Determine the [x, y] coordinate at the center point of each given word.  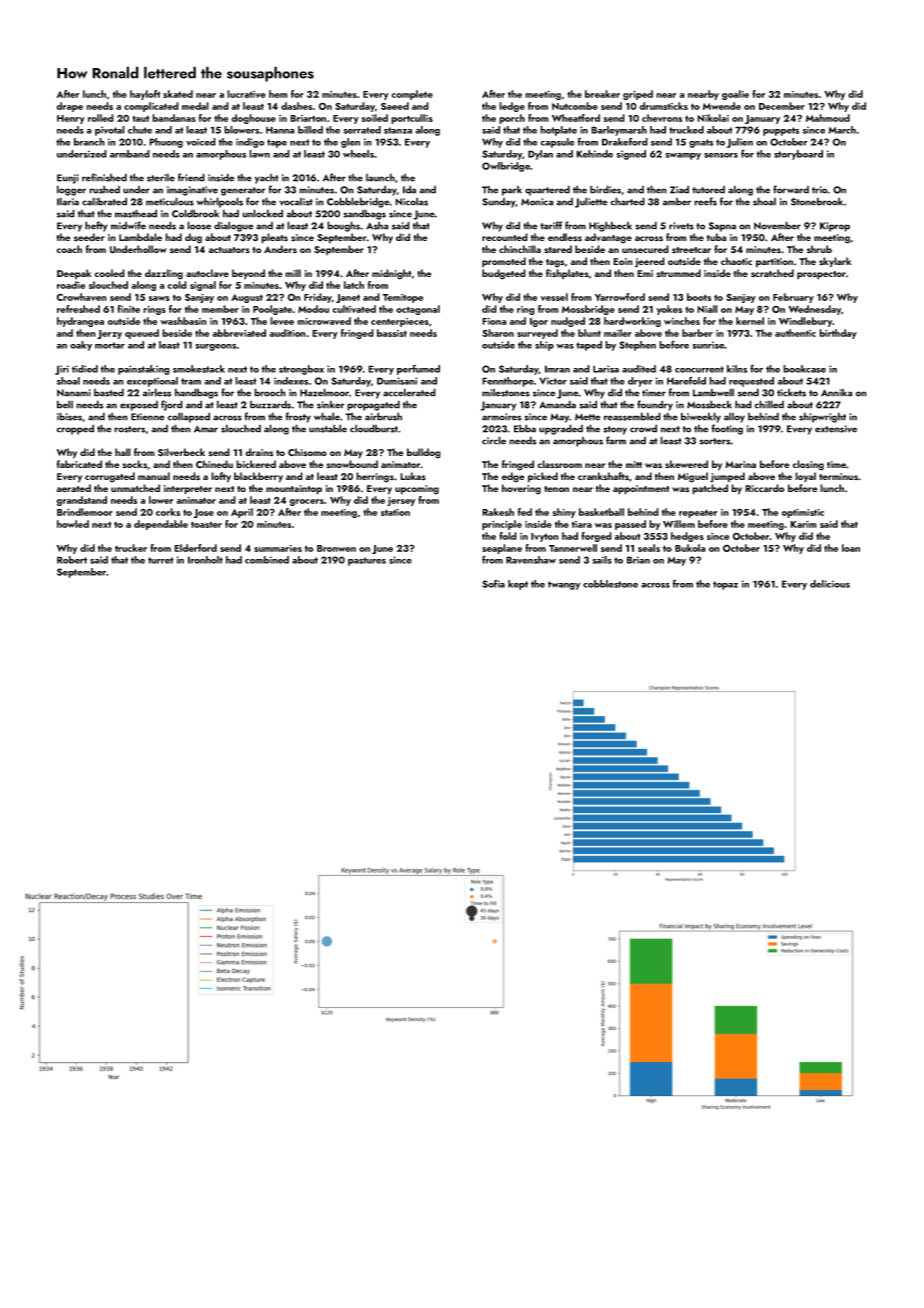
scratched [772, 273]
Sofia [493, 584]
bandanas [174, 118]
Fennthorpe [508, 382]
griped [638, 95]
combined [267, 560]
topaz [725, 585]
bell [65, 404]
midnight [391, 274]
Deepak [74, 274]
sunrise [708, 345]
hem [278, 94]
